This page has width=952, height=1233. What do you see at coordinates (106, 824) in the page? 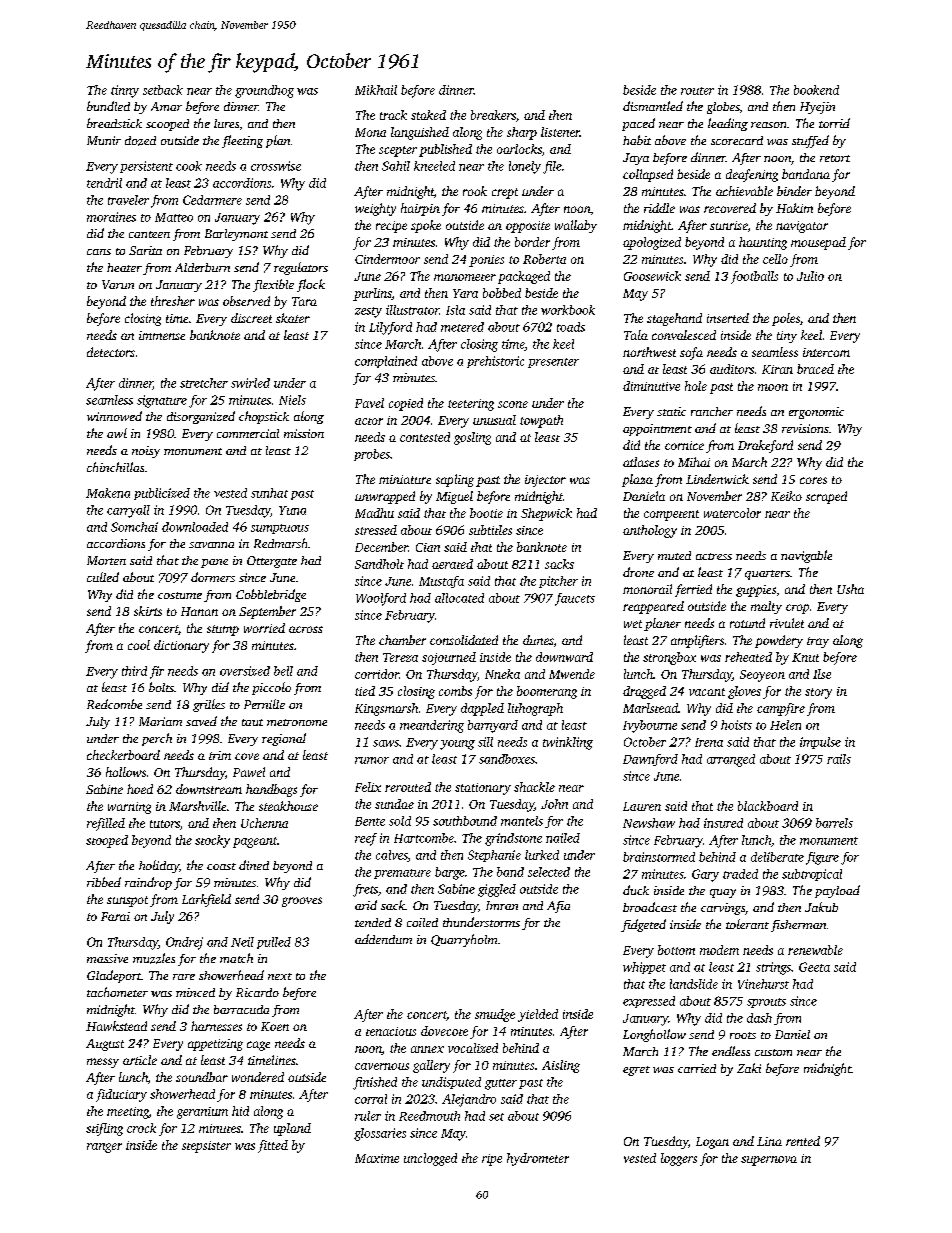
I see `refilled` at bounding box center [106, 824].
